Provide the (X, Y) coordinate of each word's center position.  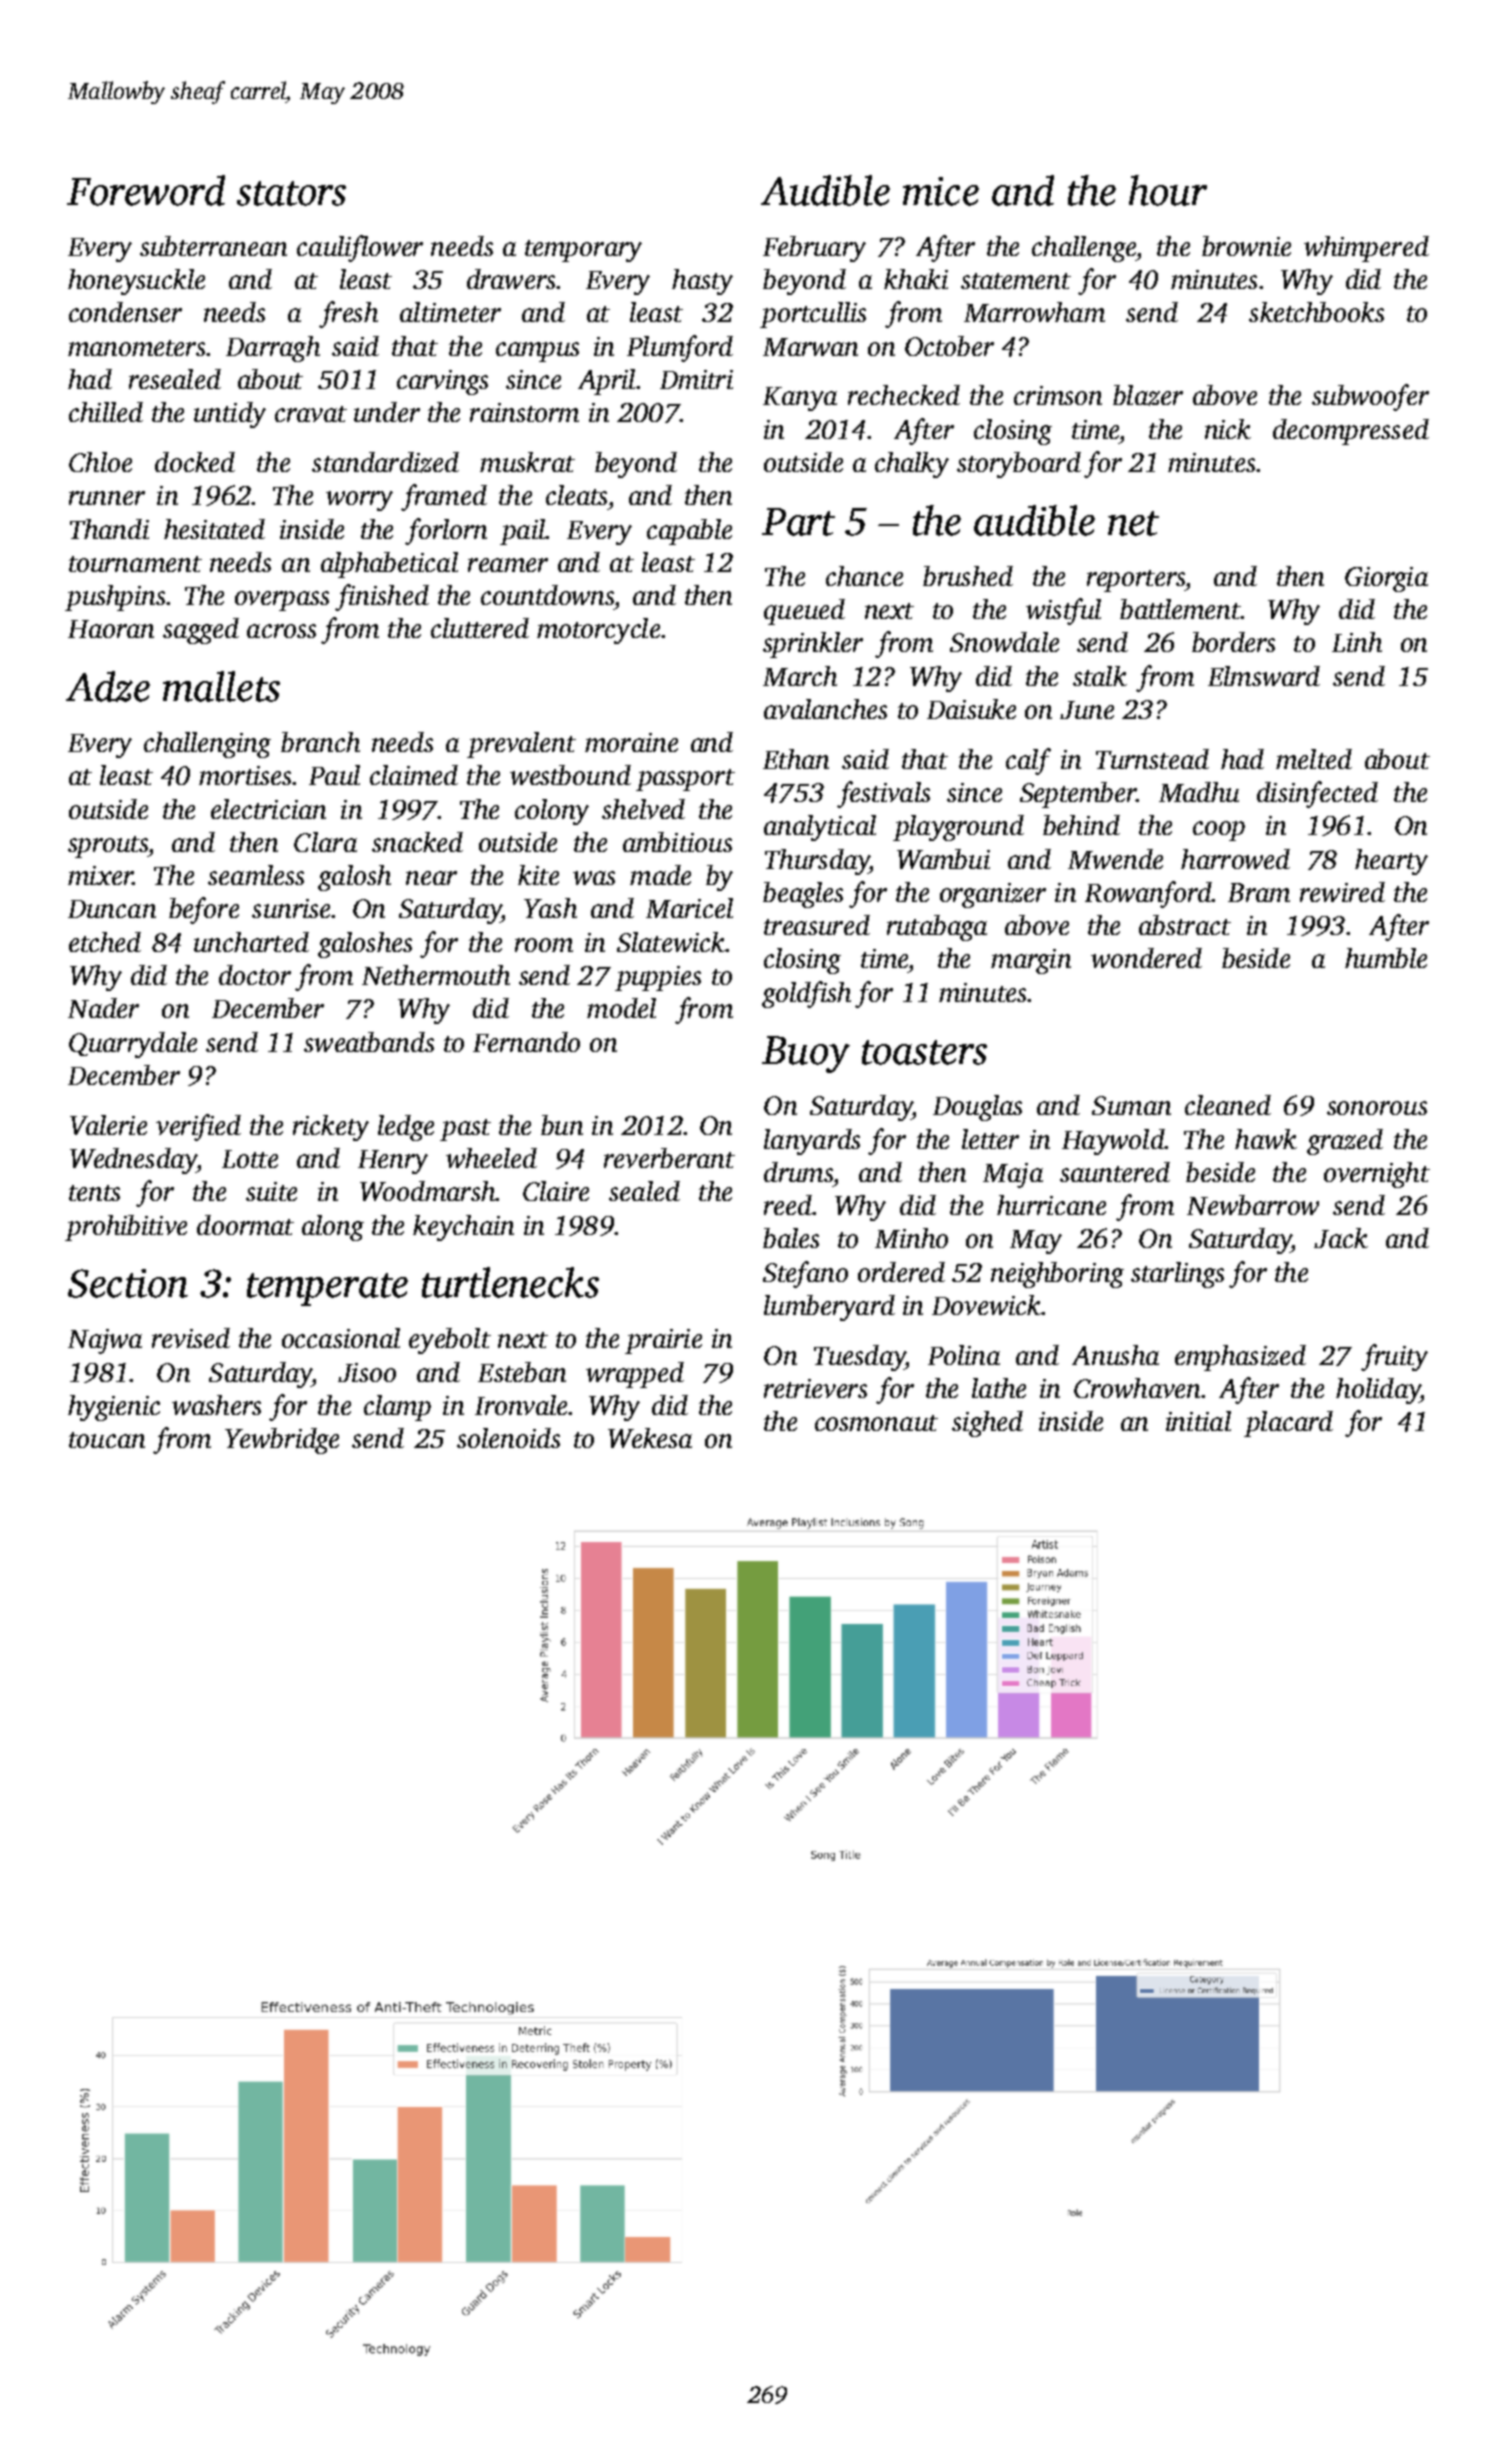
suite (271, 1191)
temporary (583, 251)
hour (1168, 190)
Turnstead (1152, 759)
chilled (106, 412)
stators (291, 193)
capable (689, 532)
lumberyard (829, 1308)
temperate (327, 1289)
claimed (414, 775)
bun (562, 1125)
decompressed (1351, 432)
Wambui (943, 859)
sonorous (1377, 1108)
